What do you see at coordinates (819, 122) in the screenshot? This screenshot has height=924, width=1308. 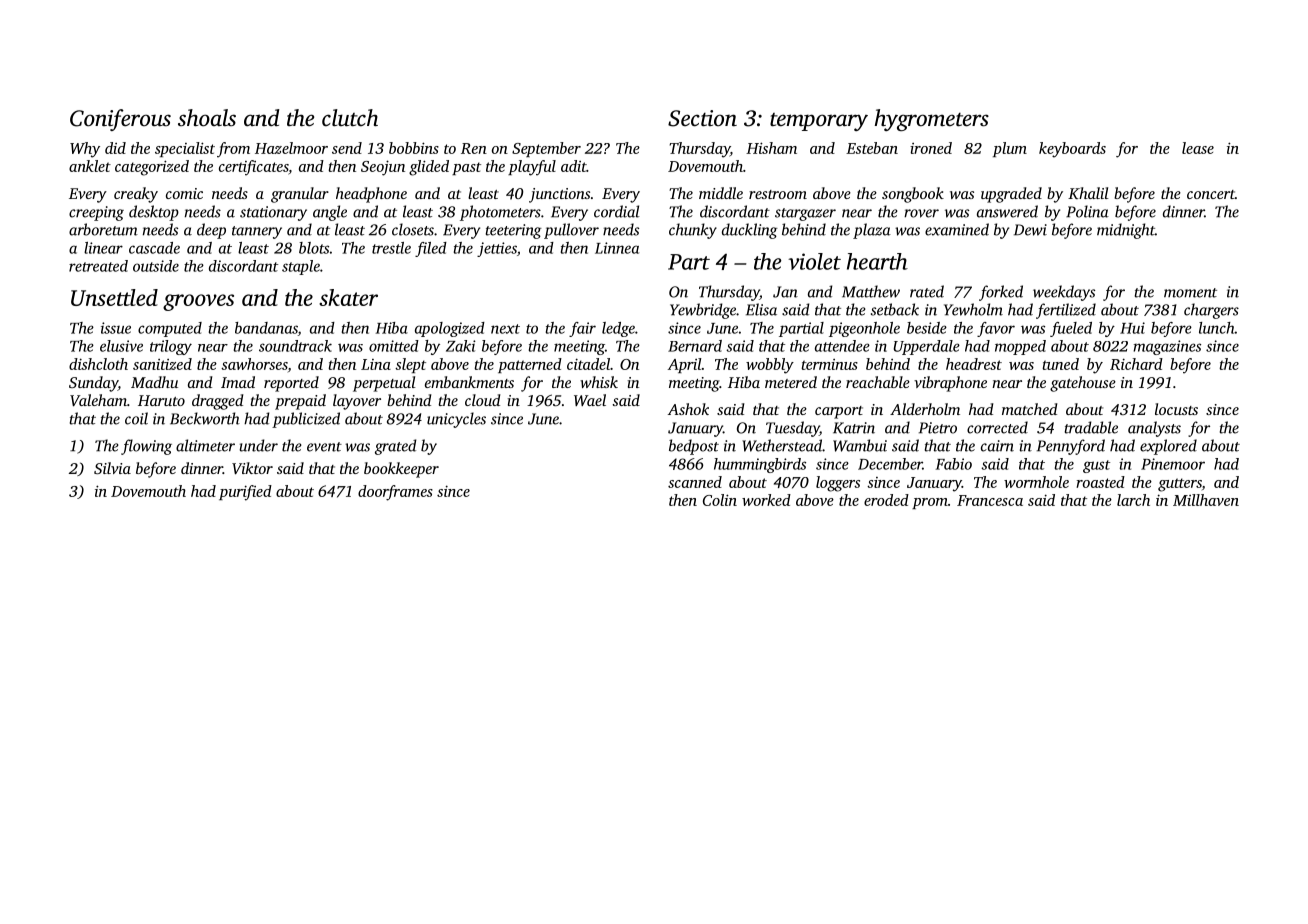 I see `temporary` at bounding box center [819, 122].
